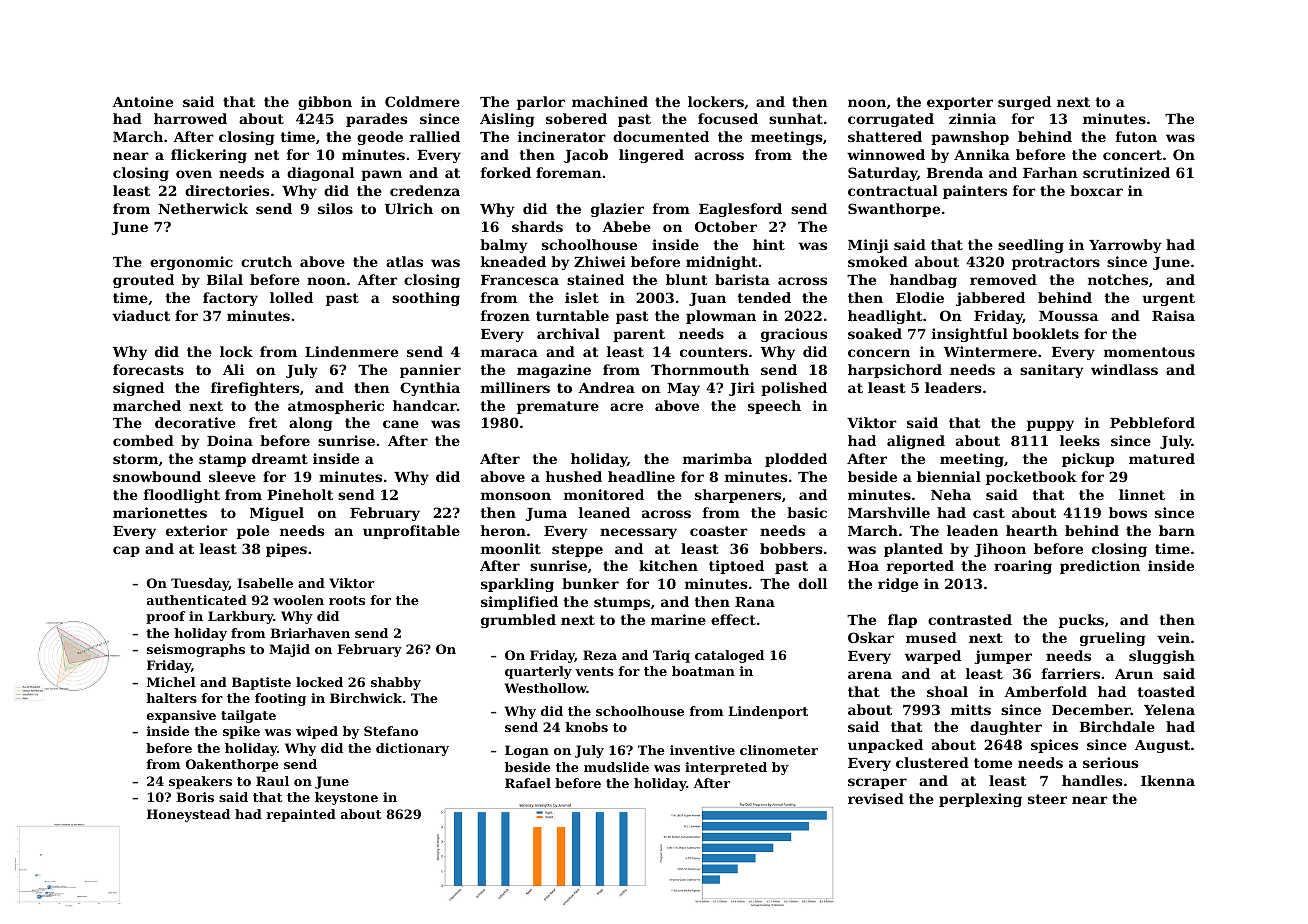 The width and height of the screenshot is (1308, 924). Describe the element at coordinates (876, 798) in the screenshot. I see `revised` at that location.
